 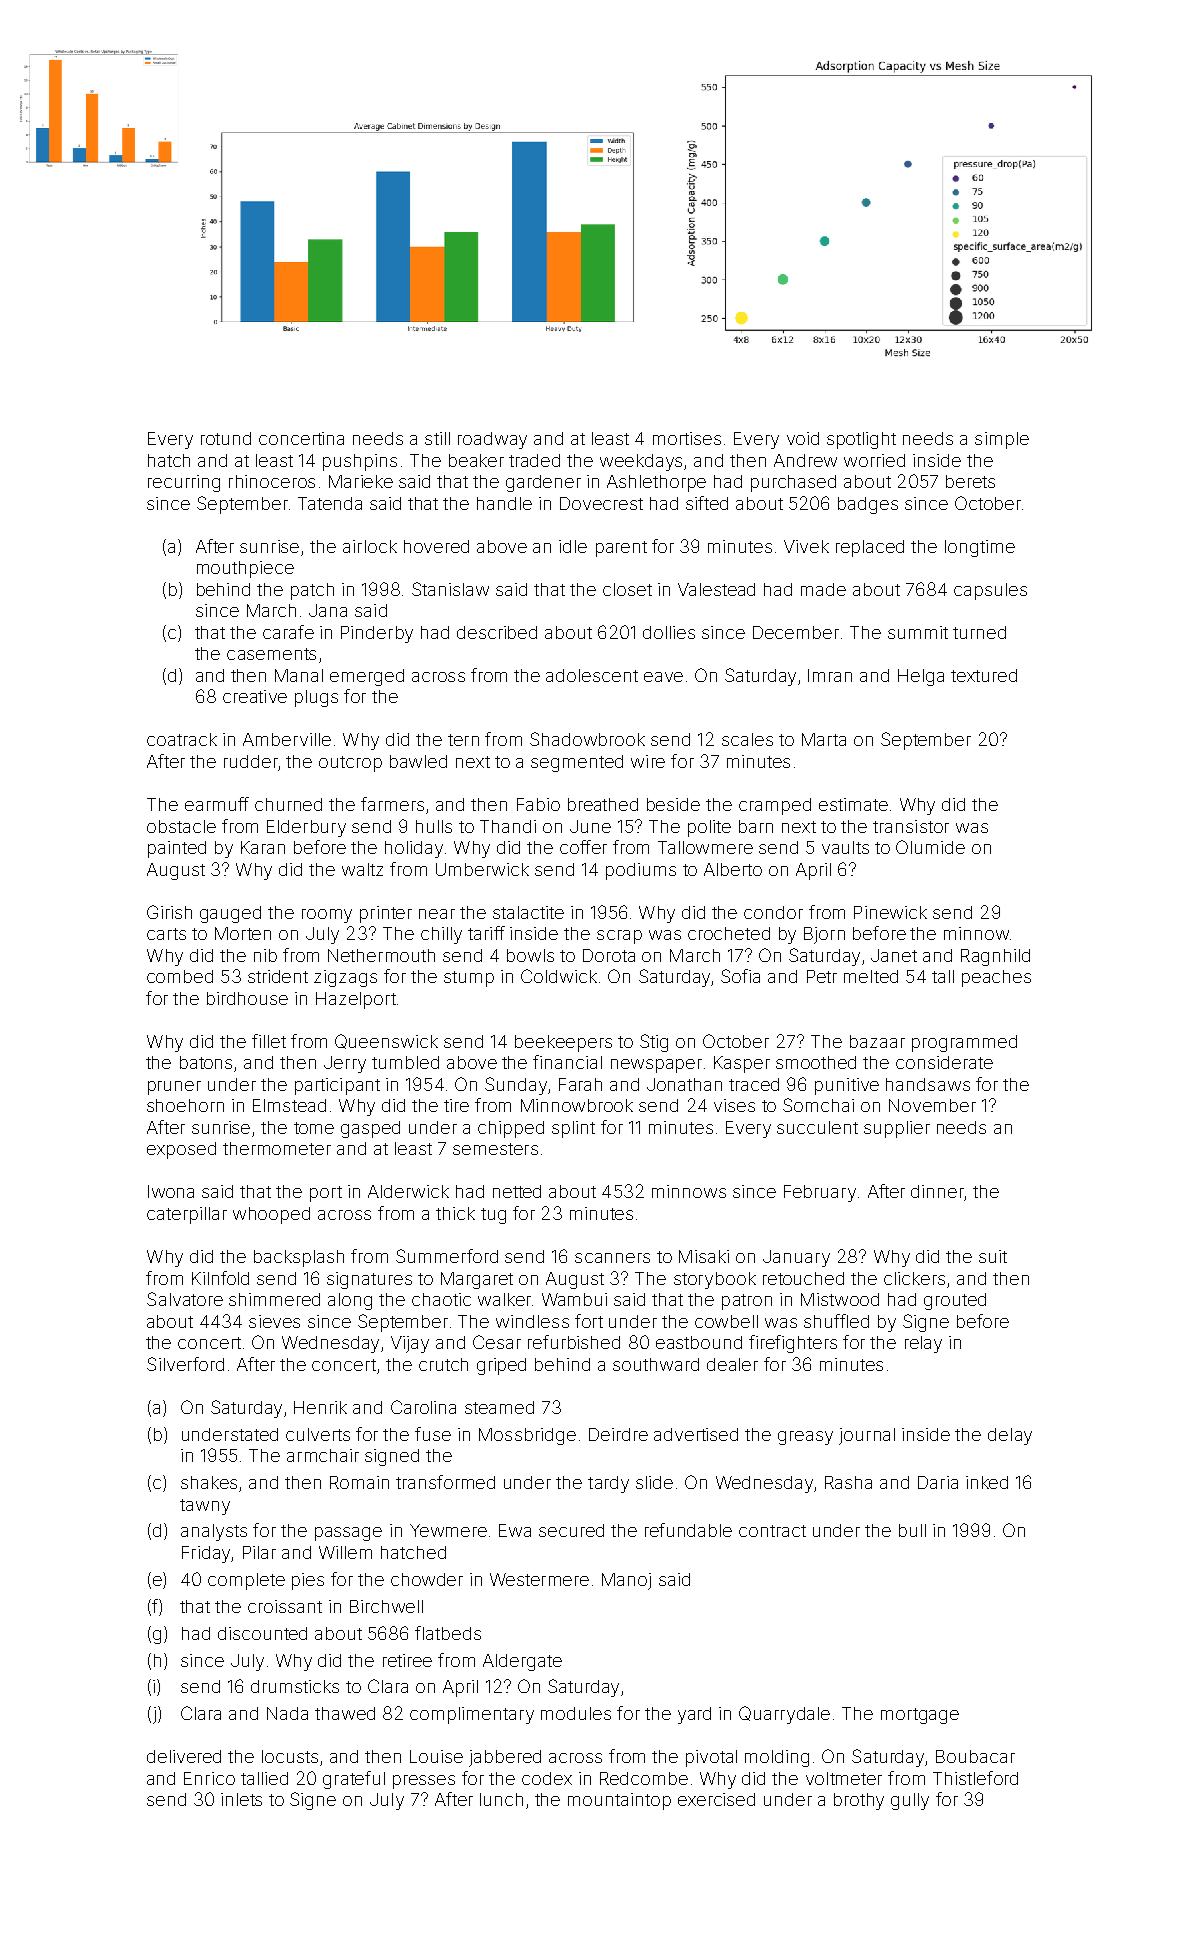 I want to click on drumsticks, so click(x=295, y=1686).
